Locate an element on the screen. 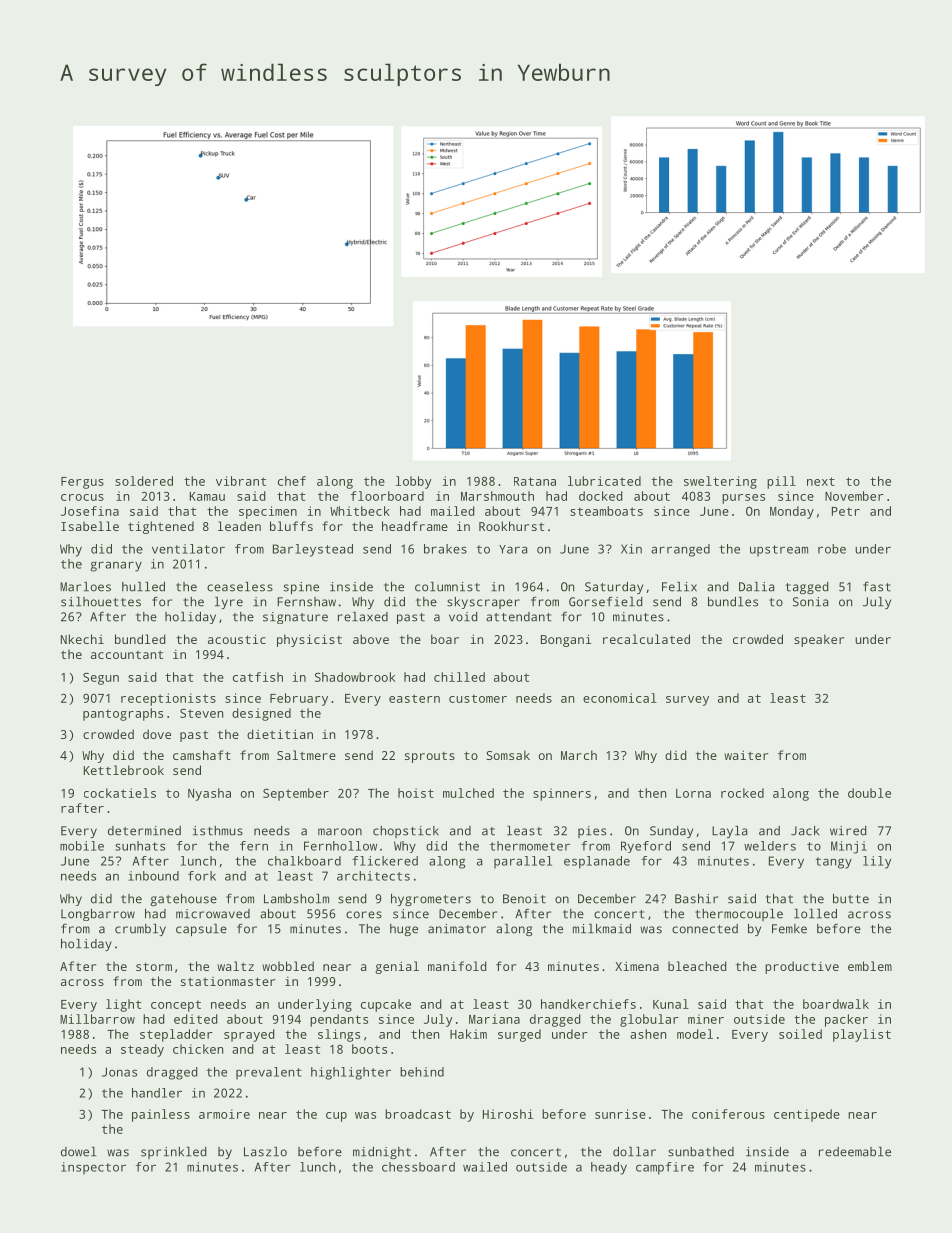  centipede is located at coordinates (807, 1115).
